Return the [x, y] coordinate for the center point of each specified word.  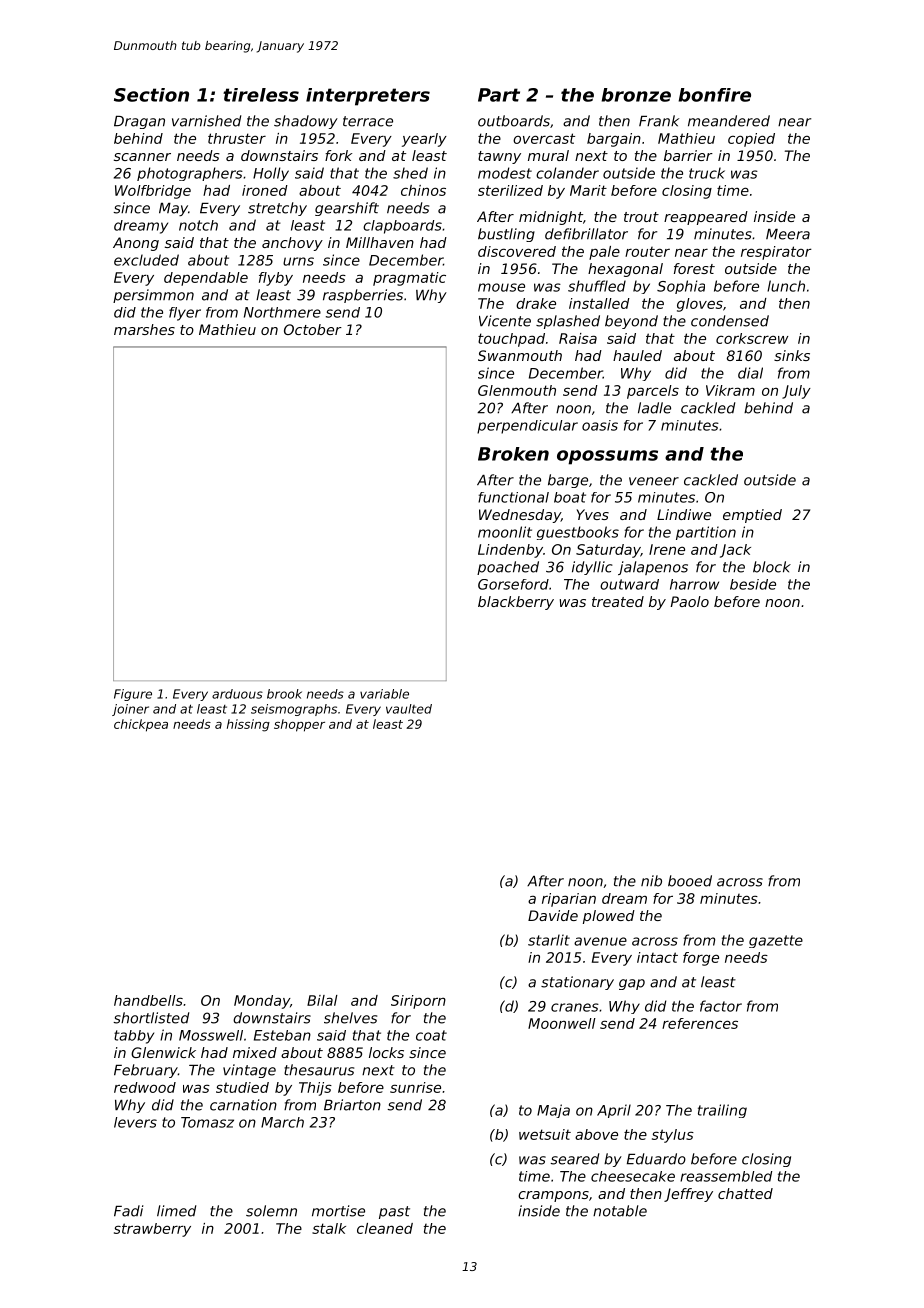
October [313, 329]
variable [384, 694]
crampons [553, 1196]
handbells [148, 1000]
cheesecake [633, 1176]
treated [618, 601]
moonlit [505, 532]
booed [690, 881]
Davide [553, 915]
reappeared [706, 218]
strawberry [152, 1230]
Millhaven [380, 242]
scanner [142, 157]
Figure [133, 695]
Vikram [730, 390]
